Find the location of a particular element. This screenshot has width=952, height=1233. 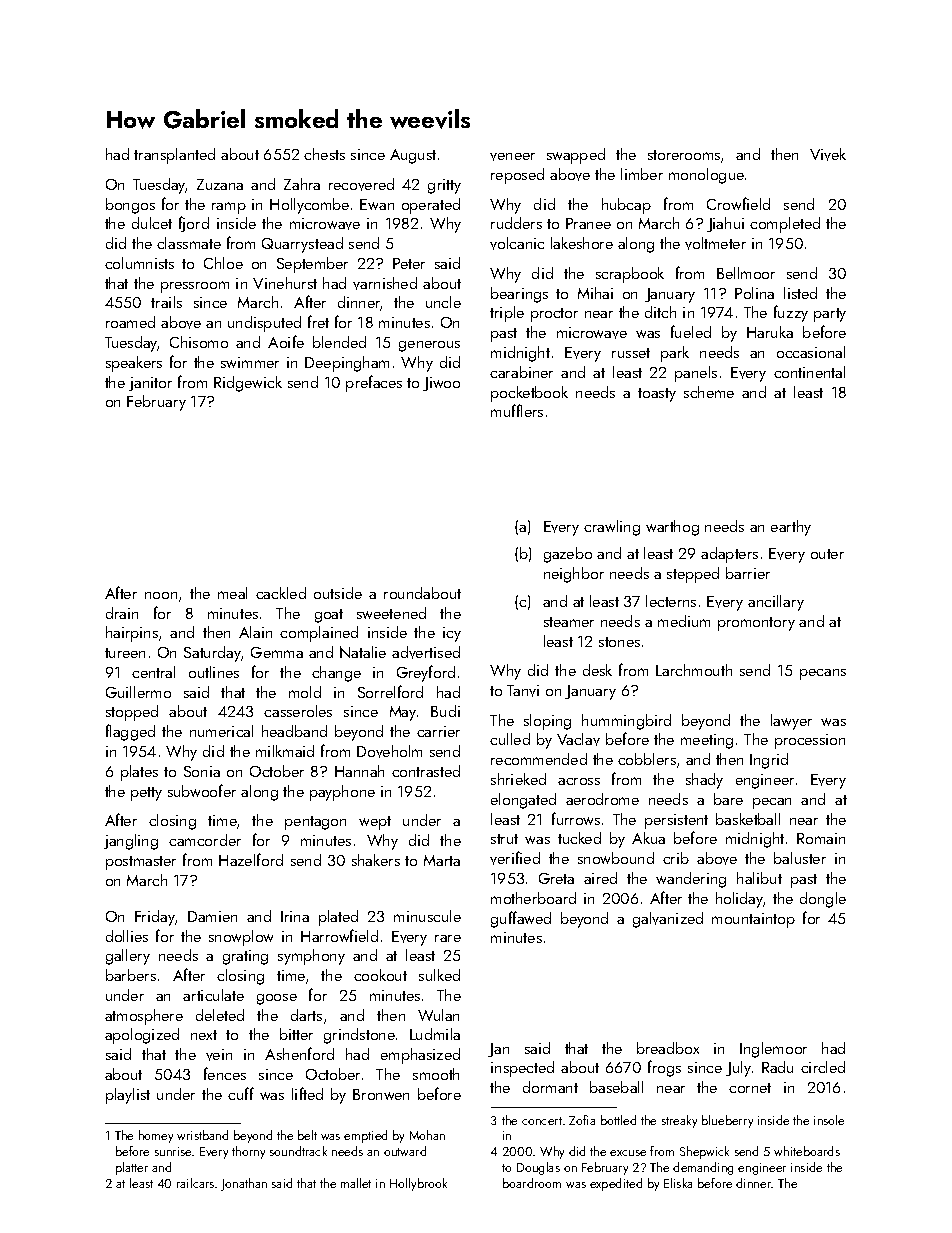

railcars is located at coordinates (195, 1183).
